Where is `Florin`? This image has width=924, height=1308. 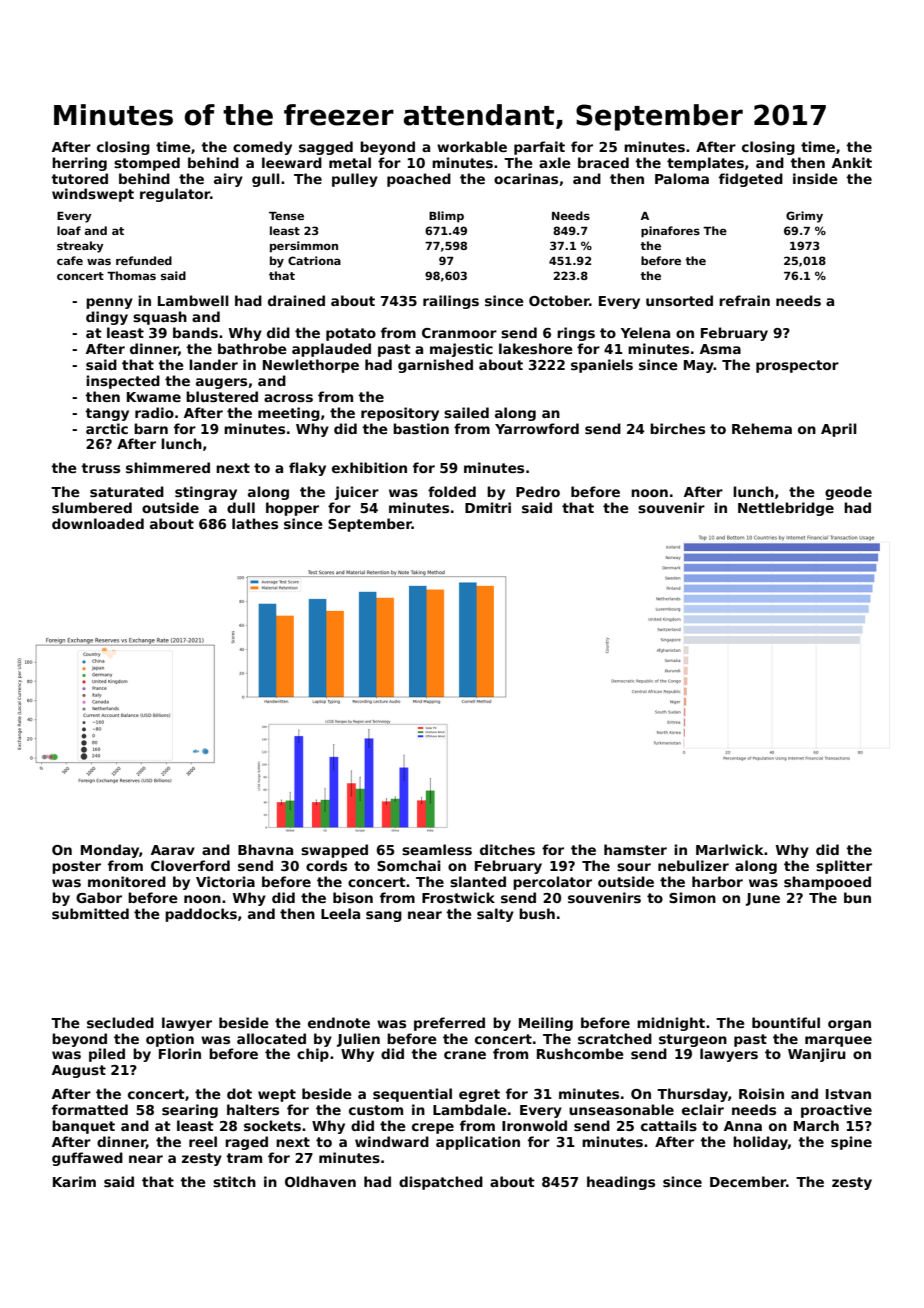 Florin is located at coordinates (180, 1053).
